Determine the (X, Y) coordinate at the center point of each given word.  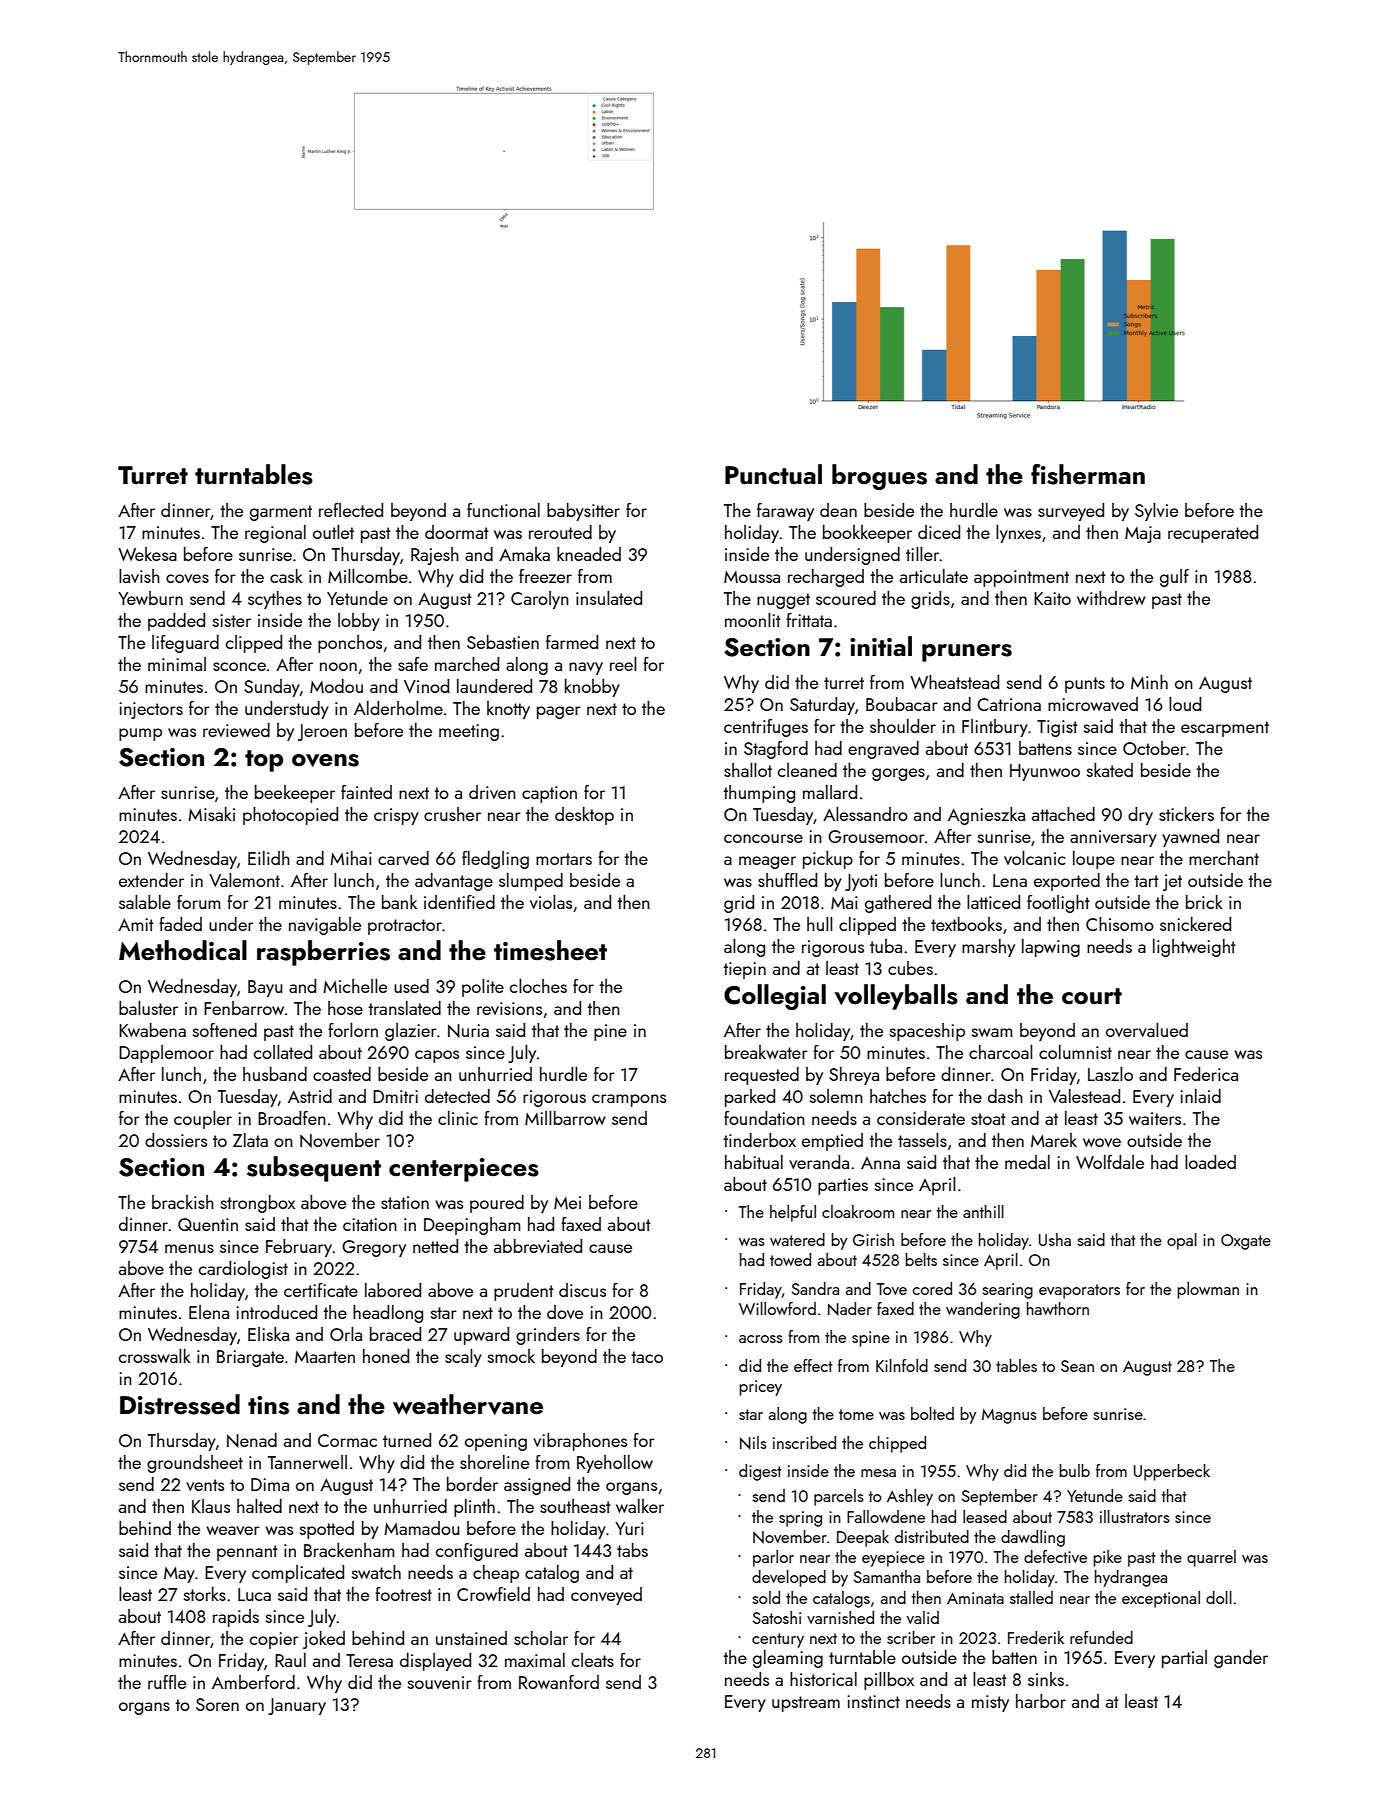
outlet (333, 532)
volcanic (1034, 858)
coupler (203, 1120)
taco (647, 1357)
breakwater (766, 1052)
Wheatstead (954, 682)
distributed (932, 1536)
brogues (879, 477)
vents (205, 1485)
